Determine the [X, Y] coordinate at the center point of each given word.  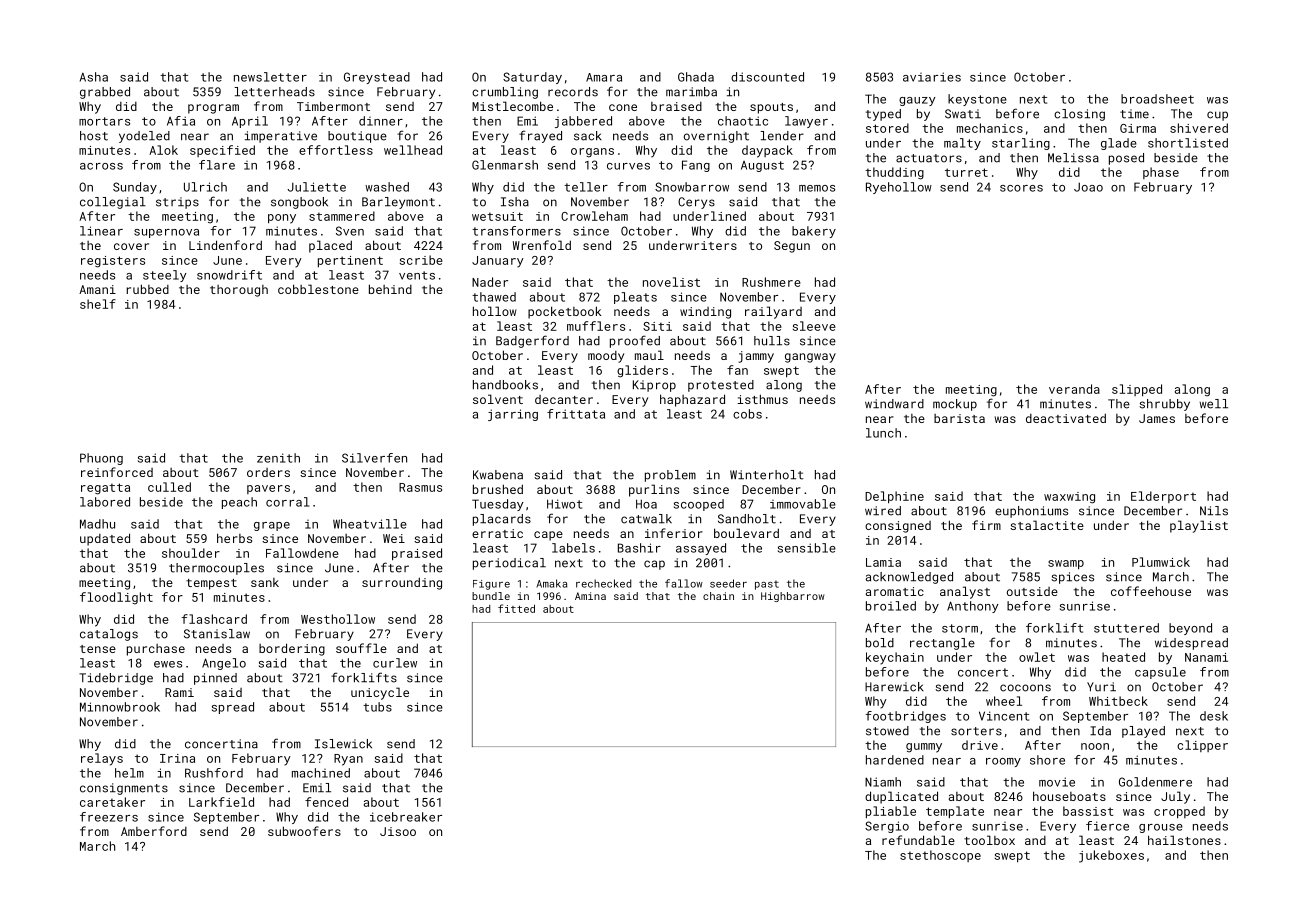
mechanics [990, 128]
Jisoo [398, 831]
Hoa [646, 504]
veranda [1074, 389]
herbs [234, 538]
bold [880, 643]
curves [628, 166]
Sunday [135, 188]
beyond [1190, 629]
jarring [513, 415]
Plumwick [1161, 562]
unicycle [380, 693]
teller [586, 187]
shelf [98, 304]
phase [1161, 173]
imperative [281, 137]
